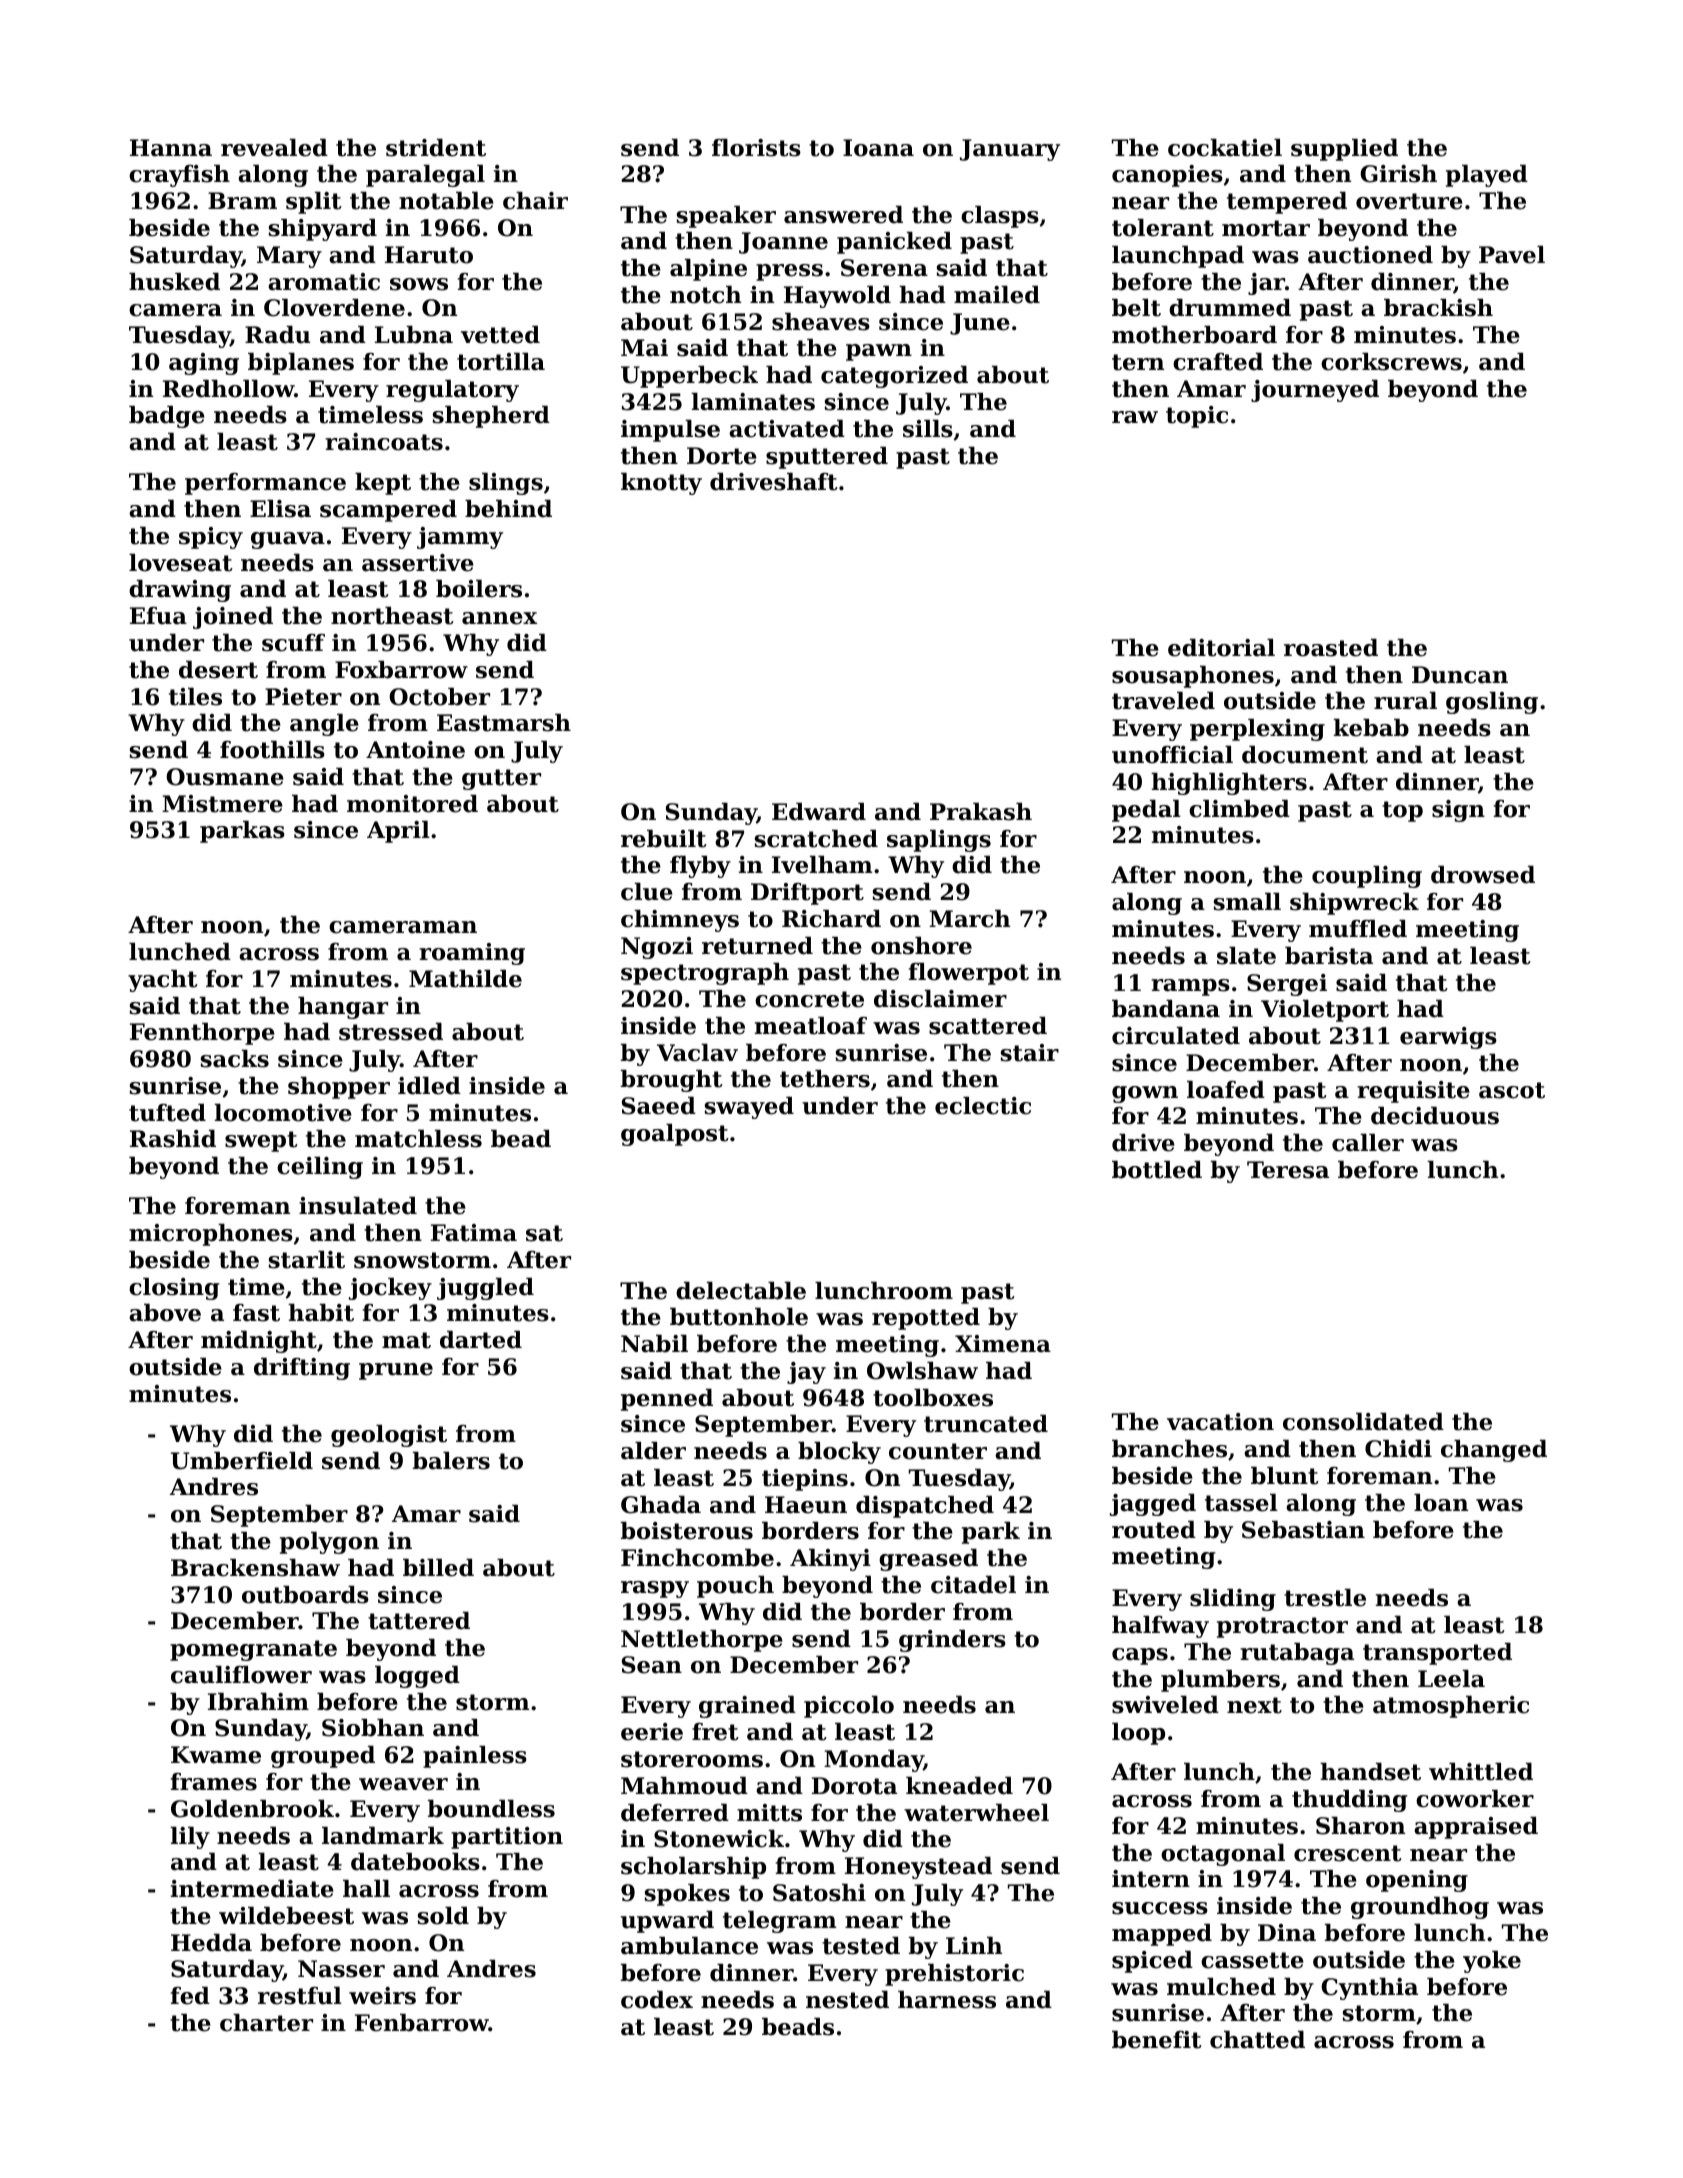 Image resolution: width=1683 pixels, height=2178 pixels. What do you see at coordinates (809, 999) in the document?
I see `concrete` at bounding box center [809, 999].
